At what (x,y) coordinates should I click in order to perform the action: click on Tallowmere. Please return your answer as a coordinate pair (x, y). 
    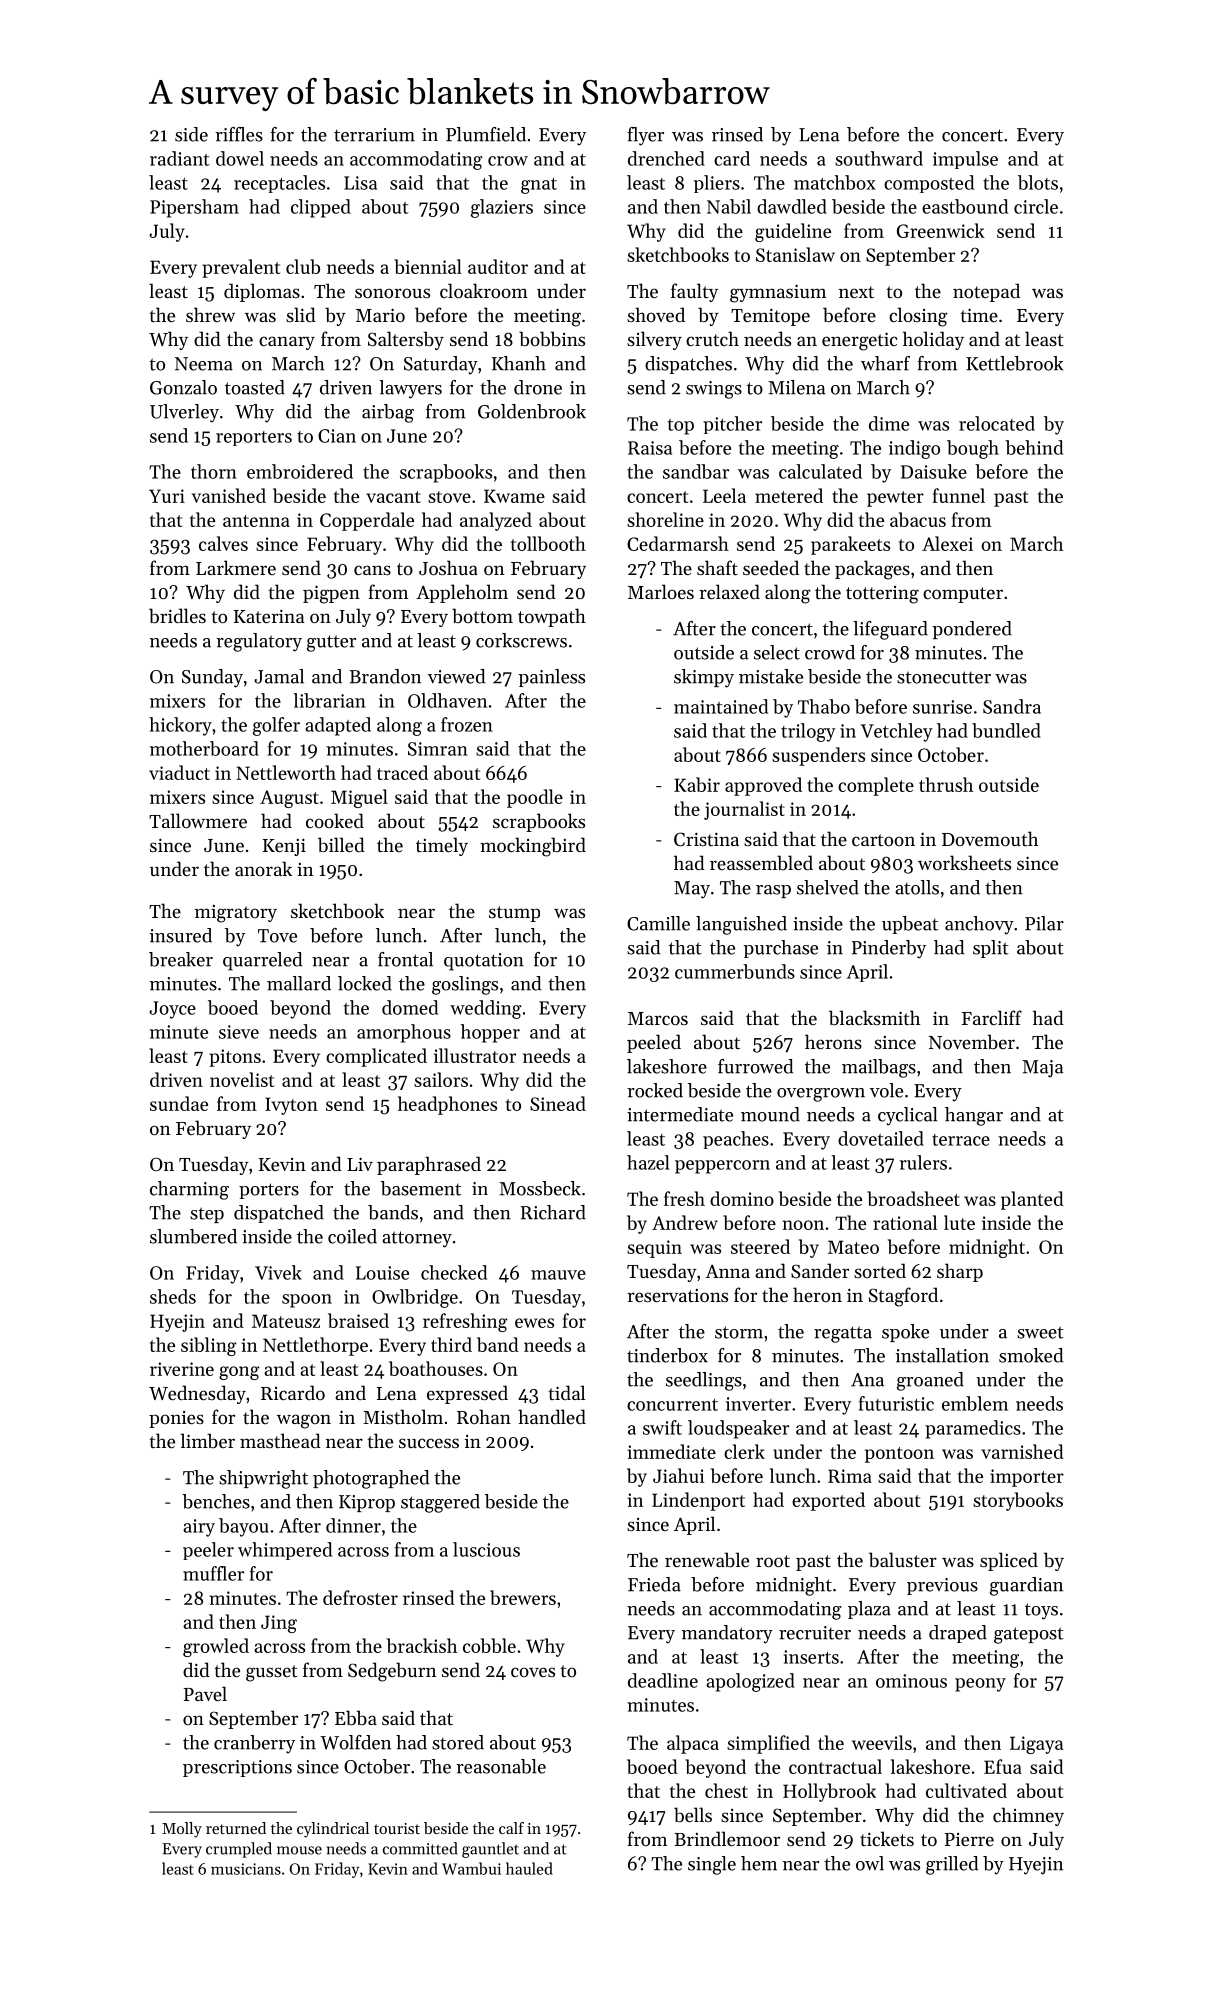
    Looking at the image, I should click on (198, 820).
